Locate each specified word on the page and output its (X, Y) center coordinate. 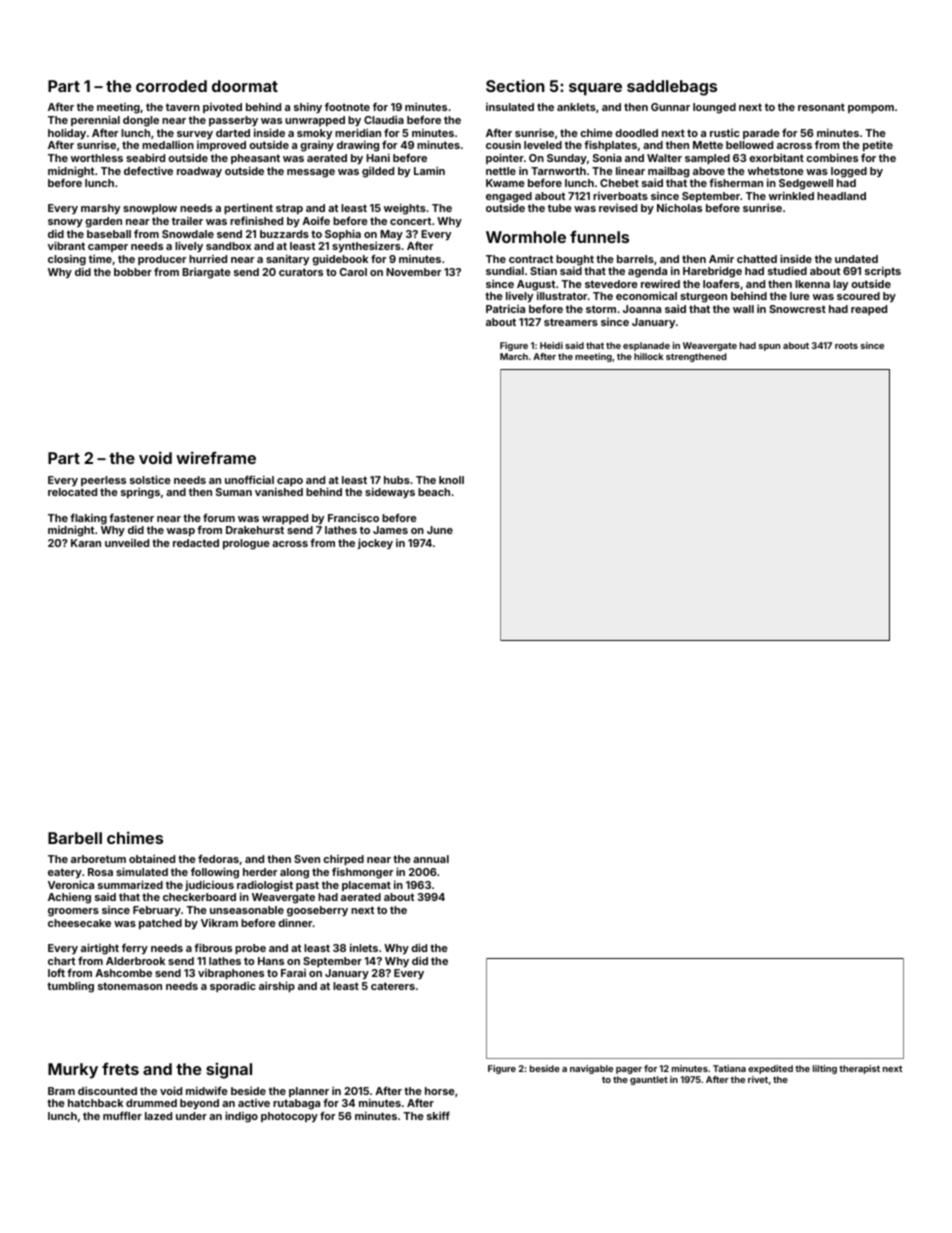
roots (846, 346)
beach (434, 492)
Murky (73, 1071)
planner (309, 1092)
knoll (451, 480)
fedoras (218, 858)
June (440, 530)
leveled (543, 145)
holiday (67, 134)
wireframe (216, 457)
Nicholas (679, 208)
